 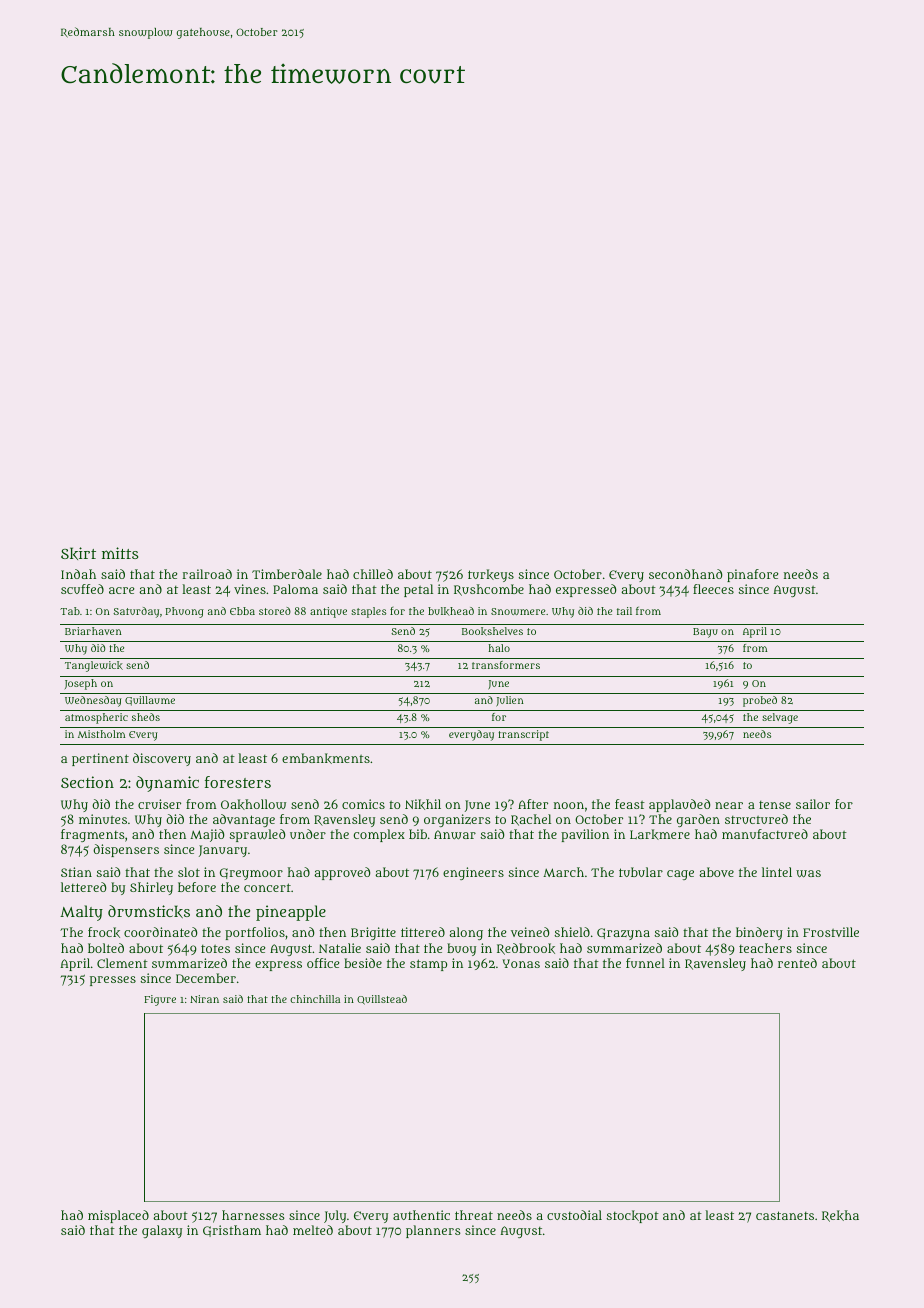 What do you see at coordinates (474, 1215) in the image?
I see `threat` at bounding box center [474, 1215].
